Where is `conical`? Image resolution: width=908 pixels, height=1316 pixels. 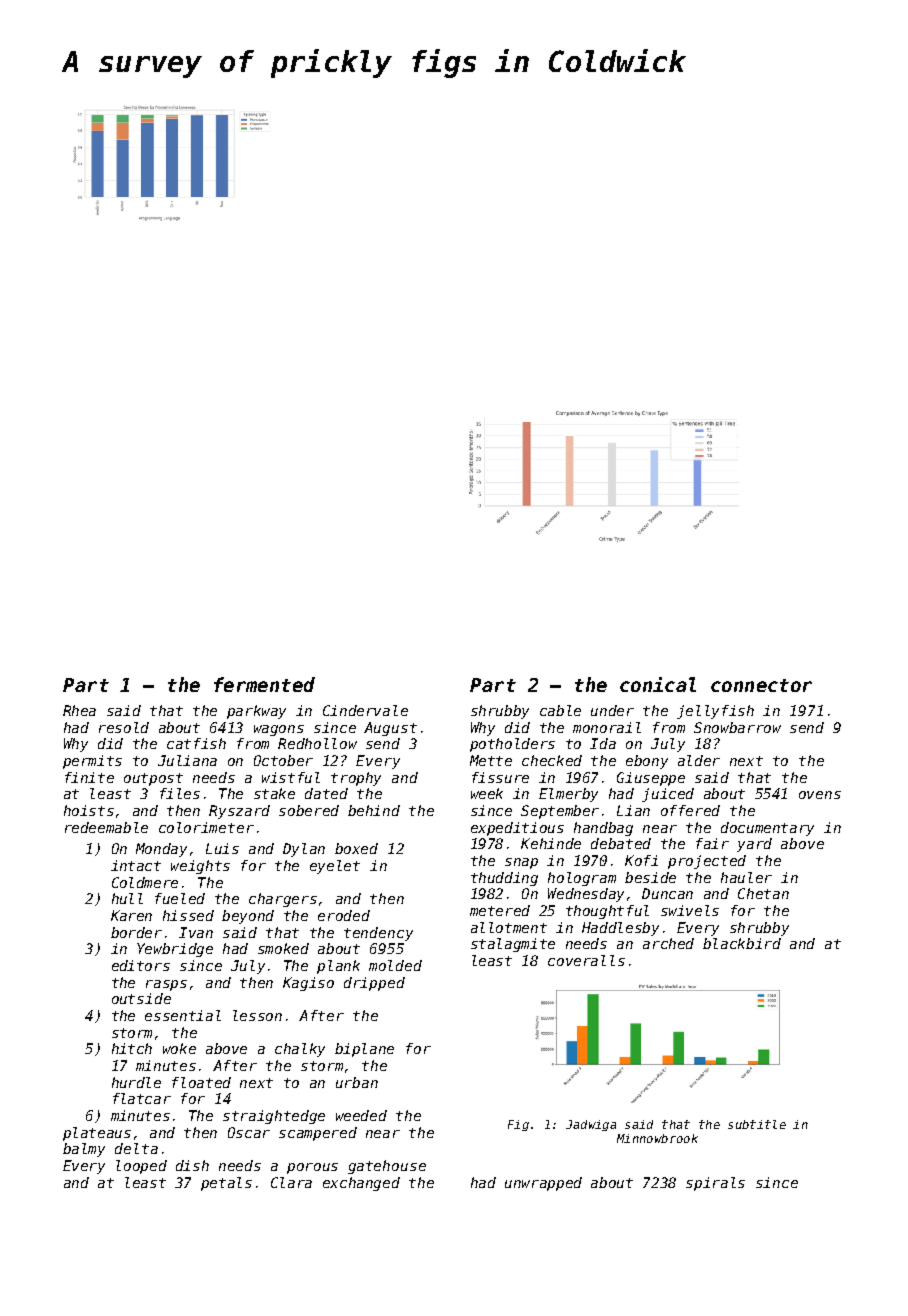
conical is located at coordinates (658, 684).
